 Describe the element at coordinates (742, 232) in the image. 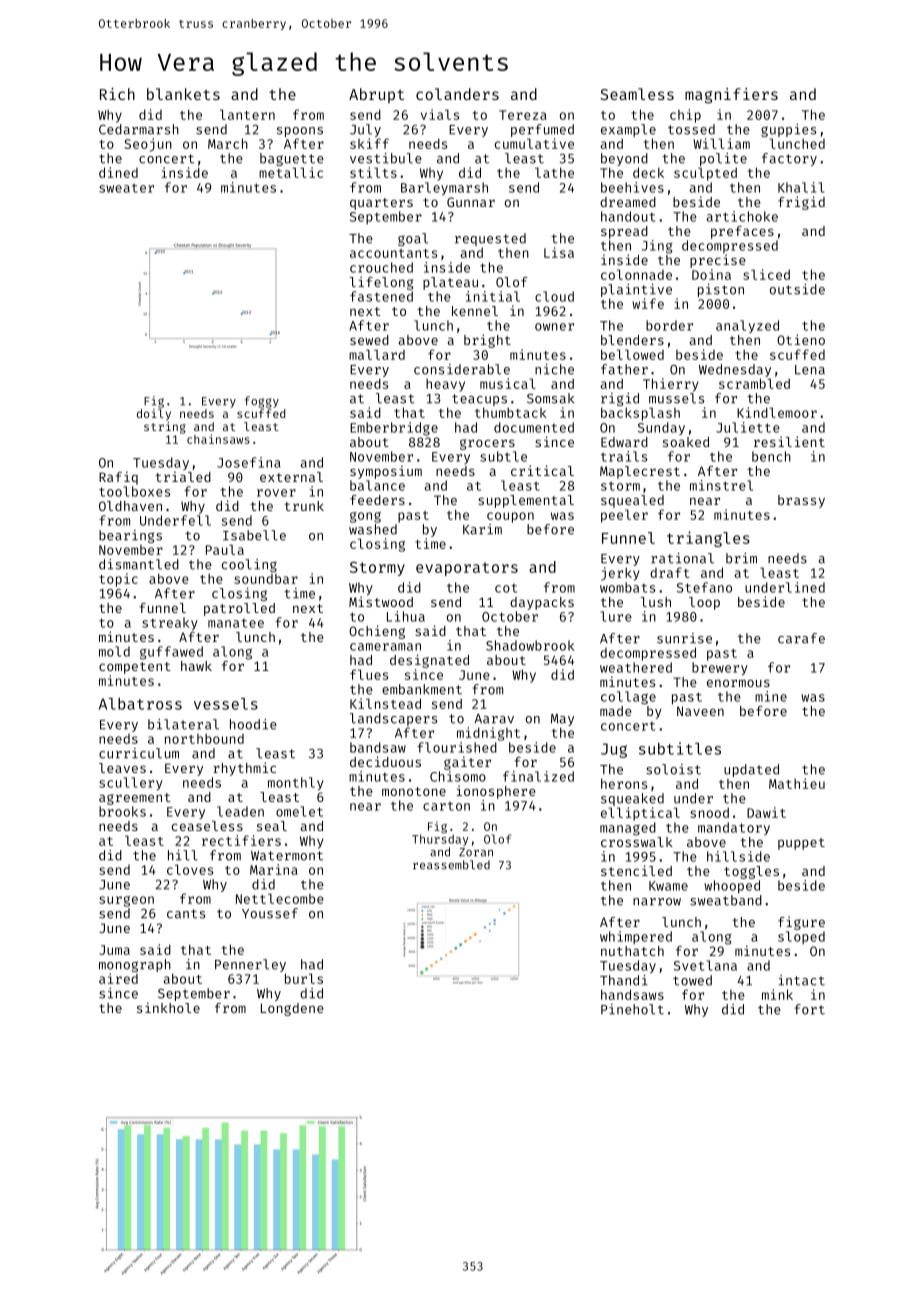

I see `prefaces` at that location.
